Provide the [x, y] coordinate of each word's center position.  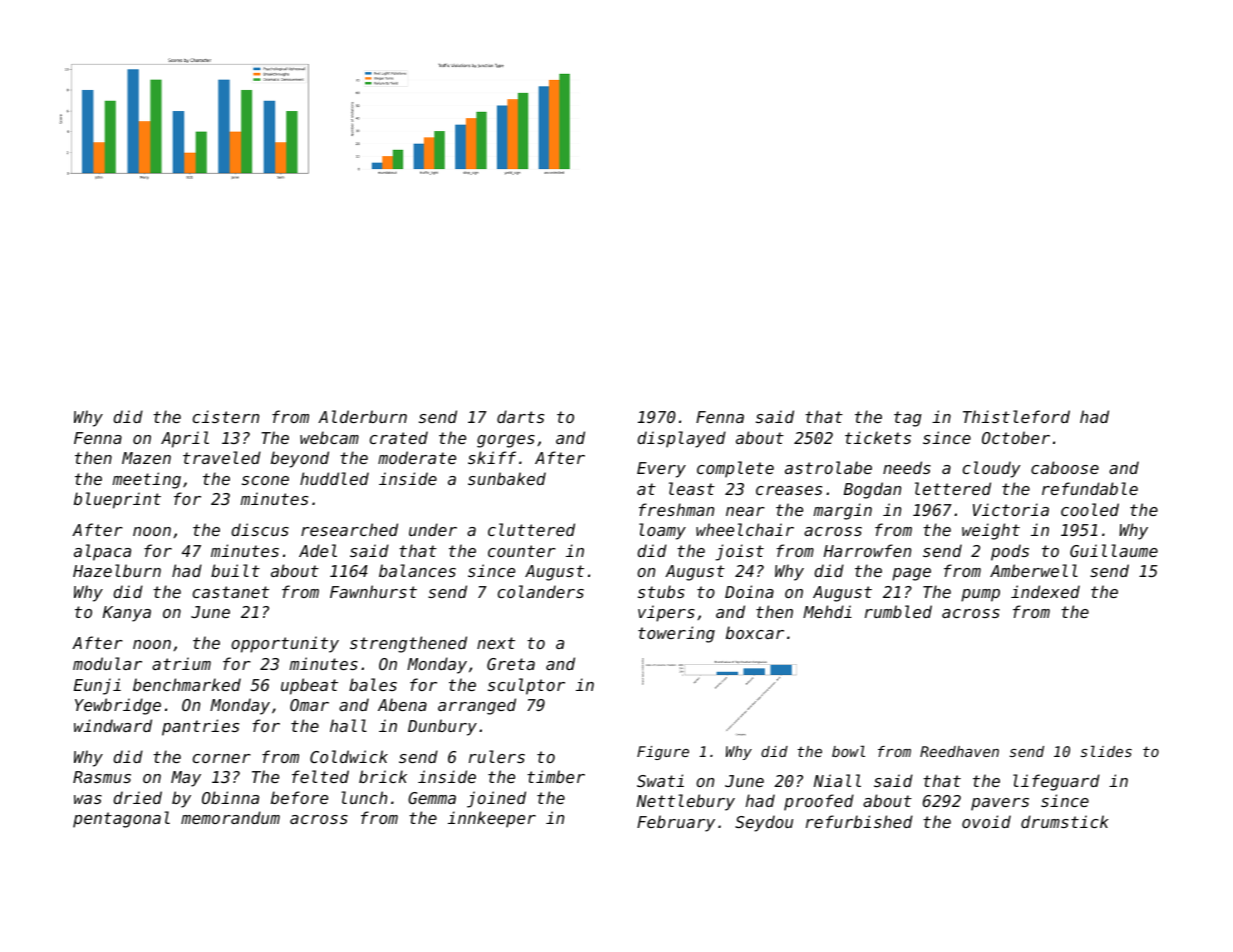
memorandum [230, 817]
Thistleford [1016, 416]
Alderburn [362, 416]
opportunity [285, 644]
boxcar [755, 632]
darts [520, 416]
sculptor [526, 686]
